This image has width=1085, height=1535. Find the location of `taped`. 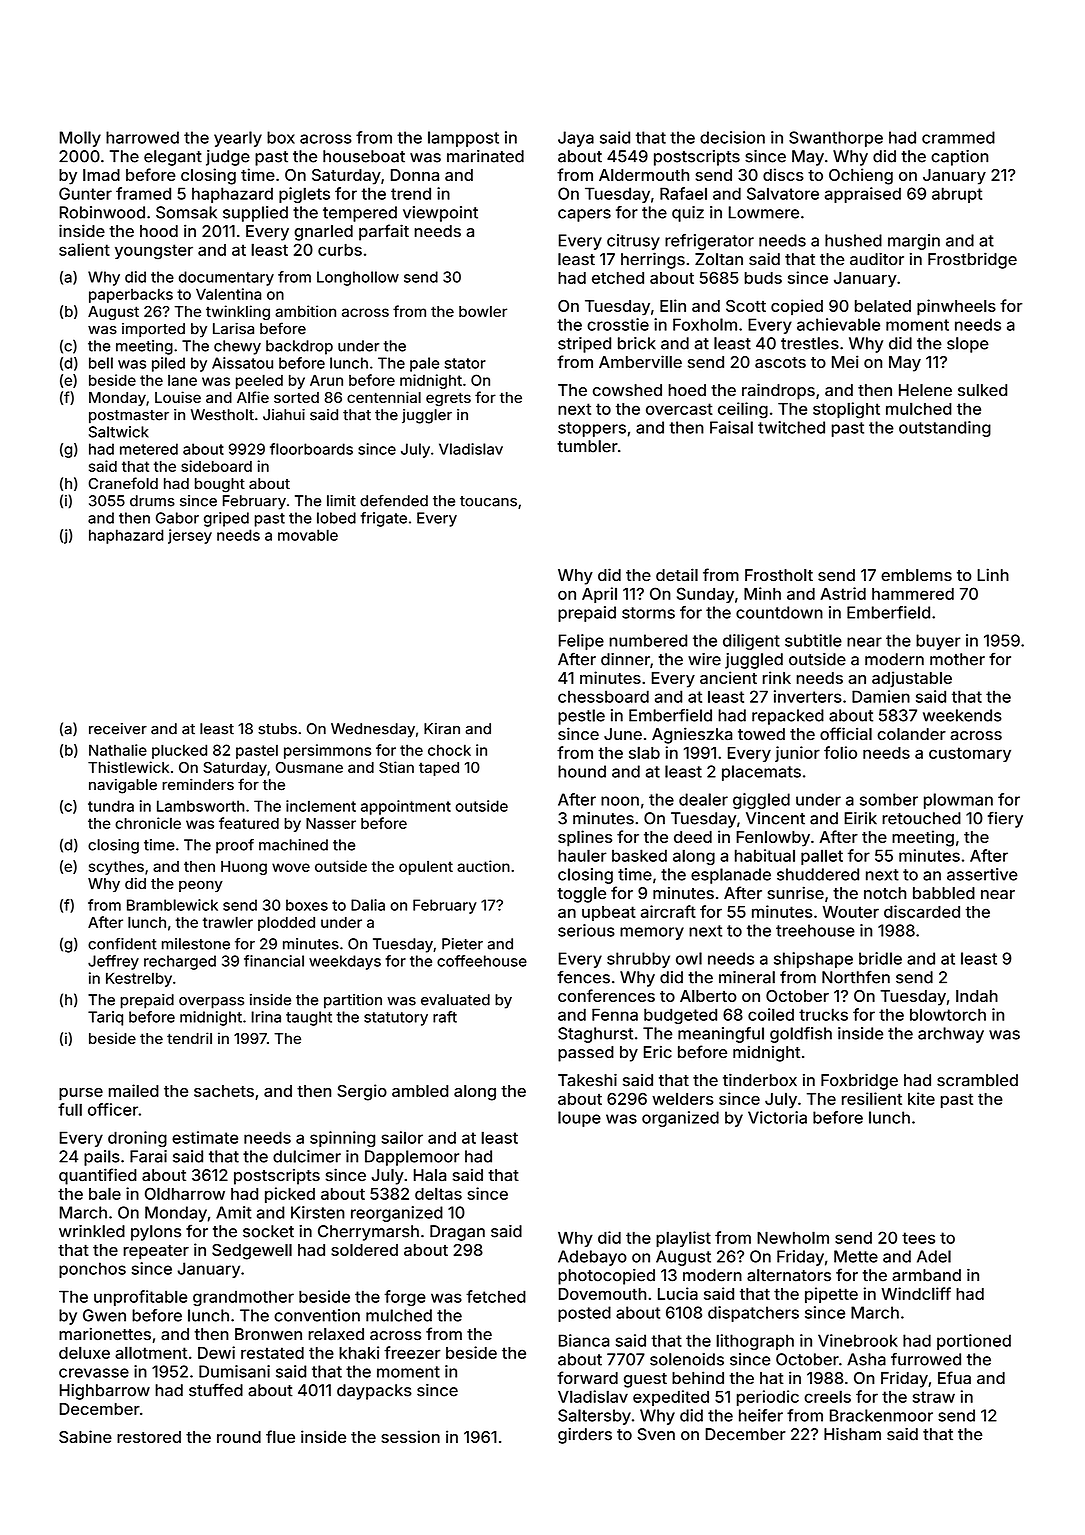

taped is located at coordinates (439, 769).
